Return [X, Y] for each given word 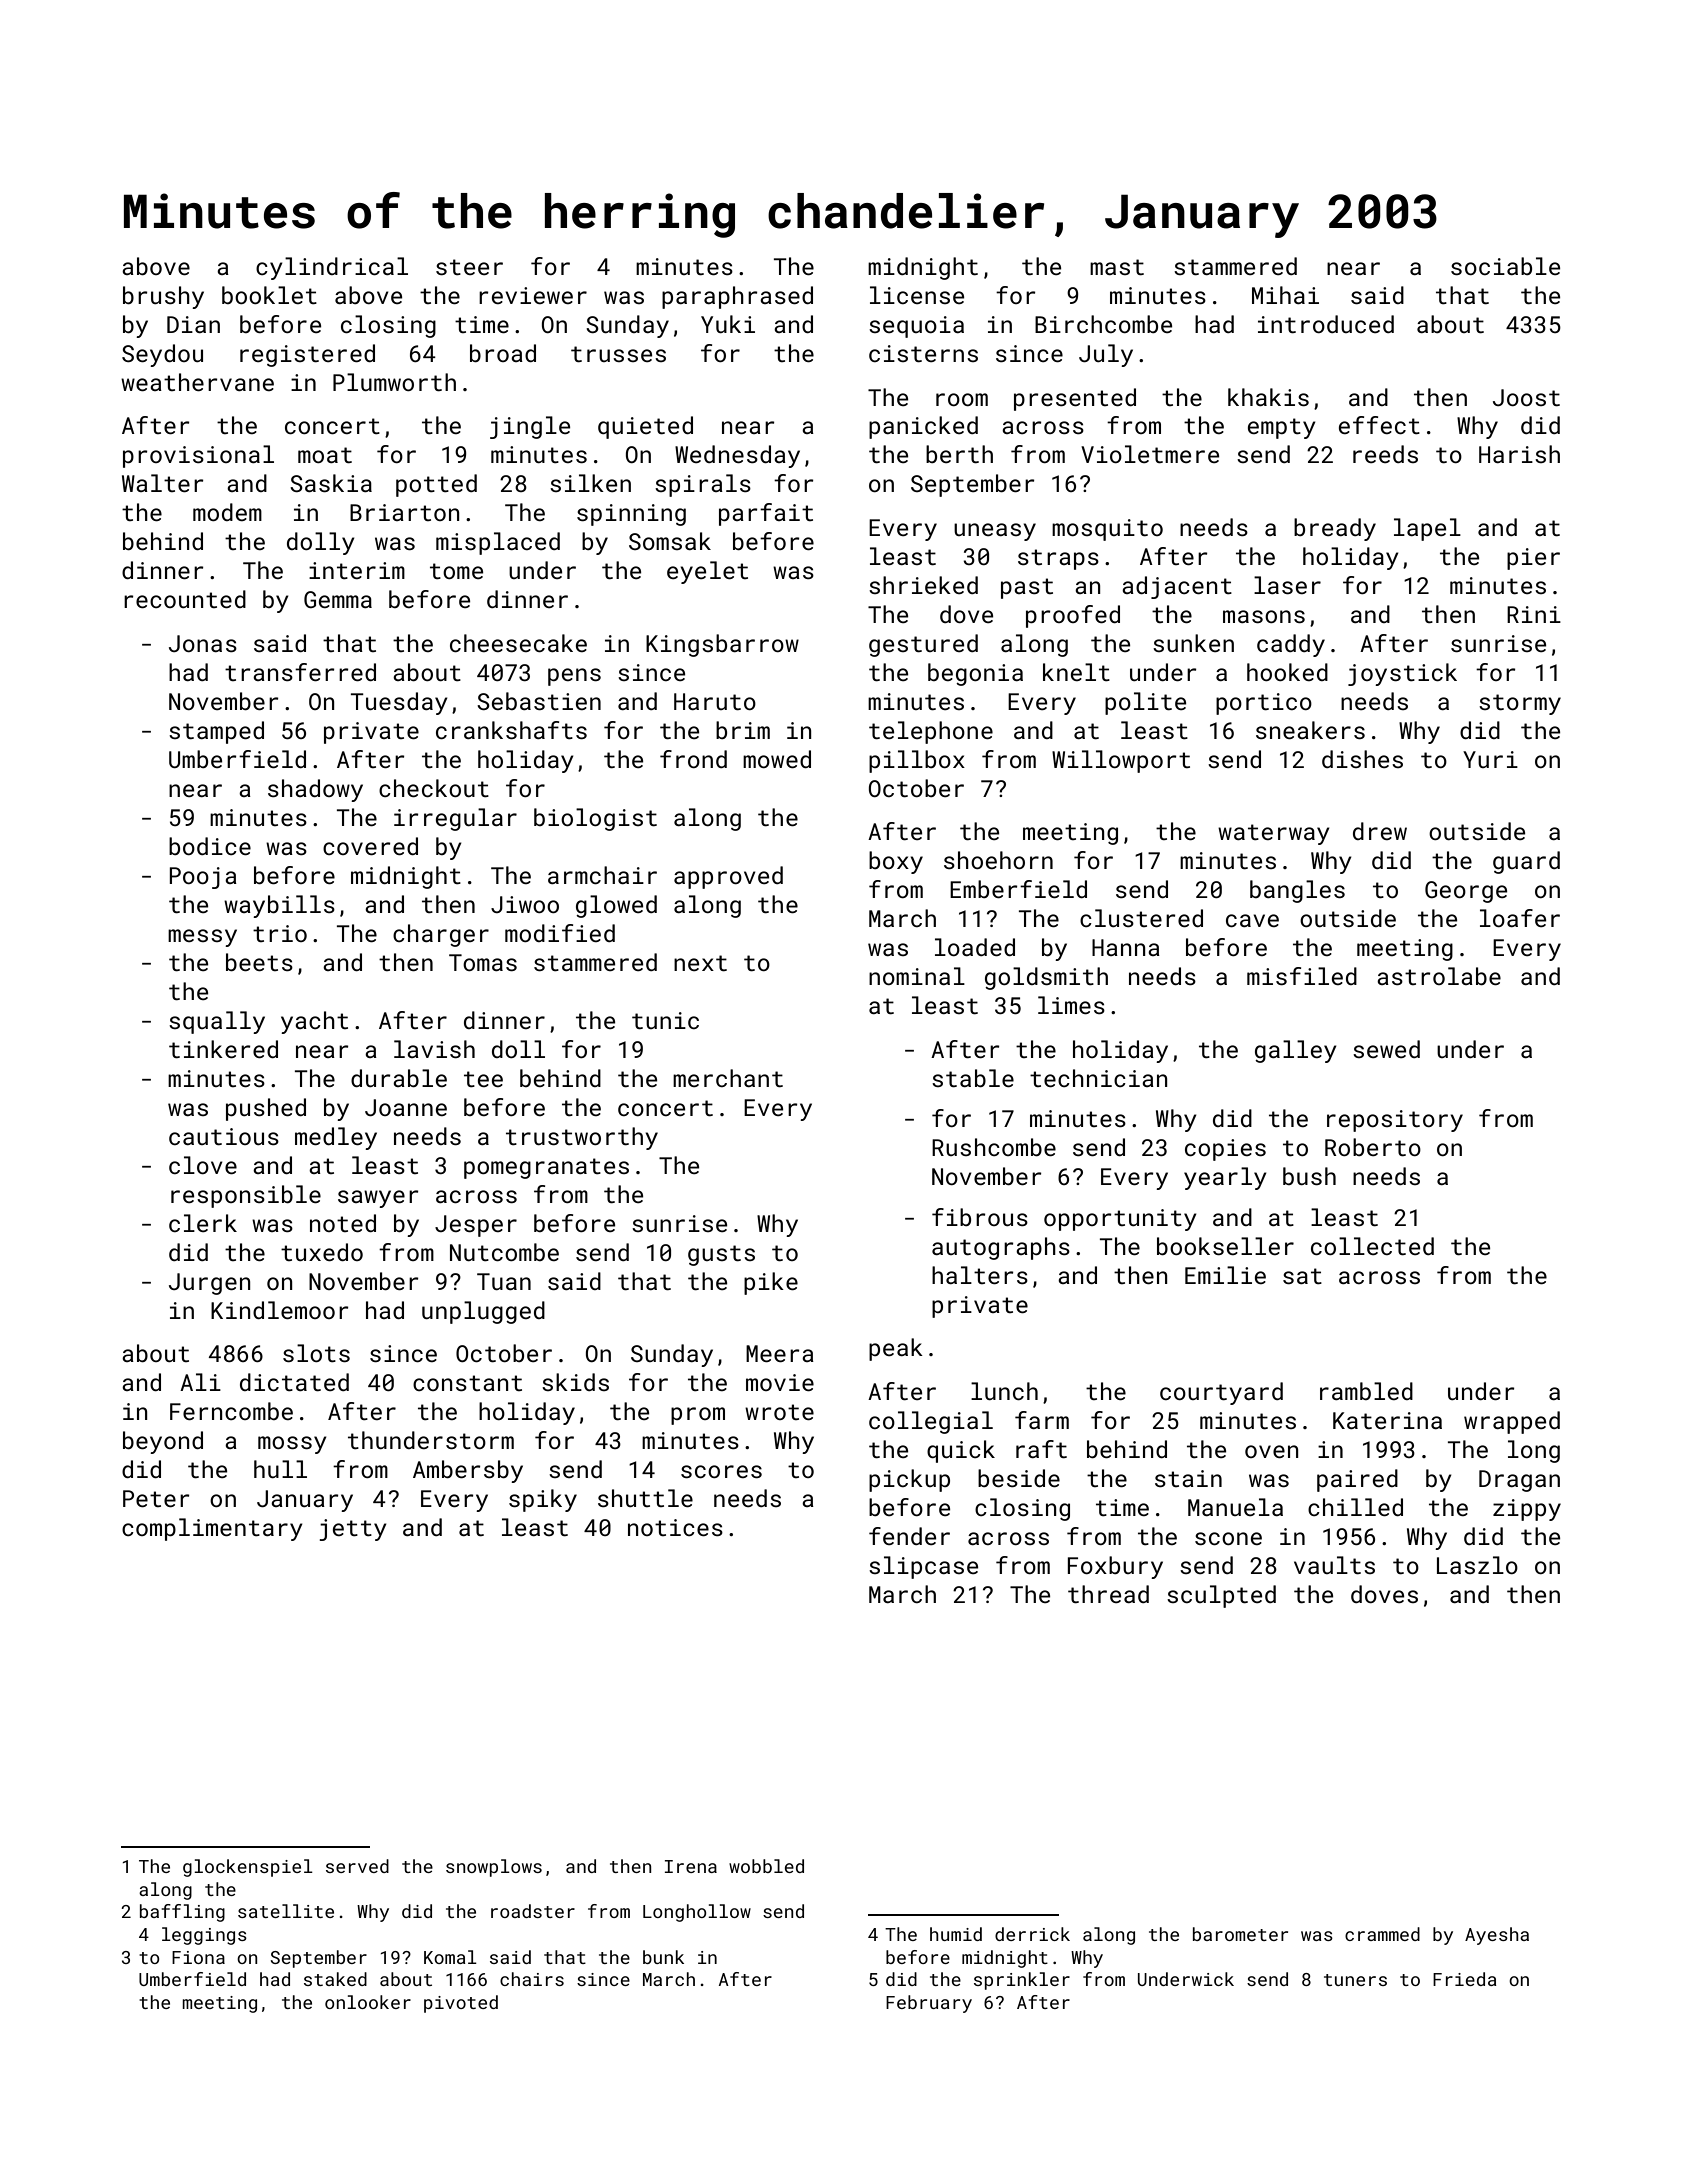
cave [1252, 920]
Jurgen [210, 1284]
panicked [923, 427]
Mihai [1285, 295]
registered [307, 355]
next [700, 963]
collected [1372, 1246]
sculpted [1221, 1596]
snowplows [494, 1868]
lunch [1004, 1391]
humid [956, 1934]
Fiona [198, 1957]
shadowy [315, 790]
